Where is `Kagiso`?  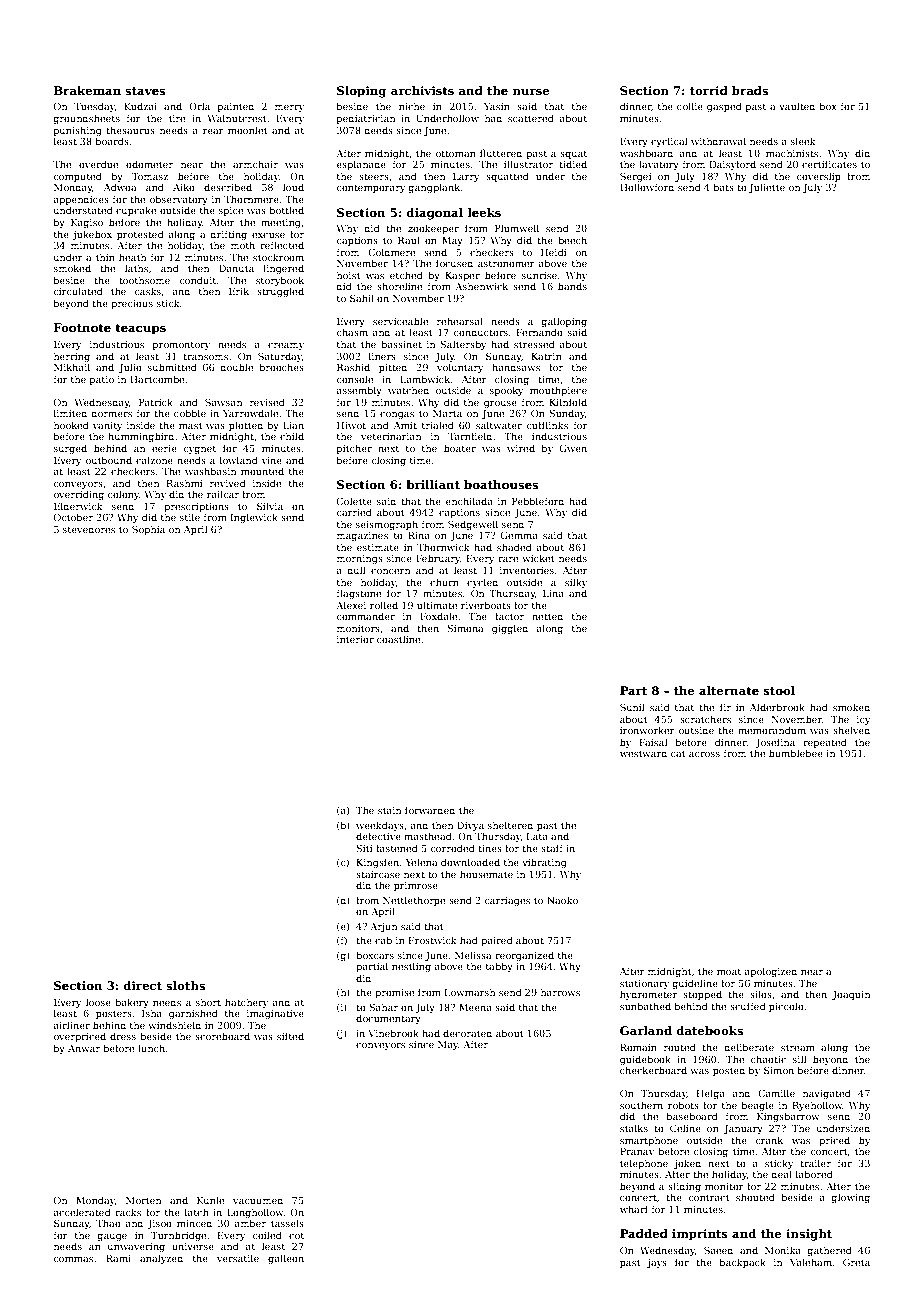
Kagiso is located at coordinates (87, 223).
